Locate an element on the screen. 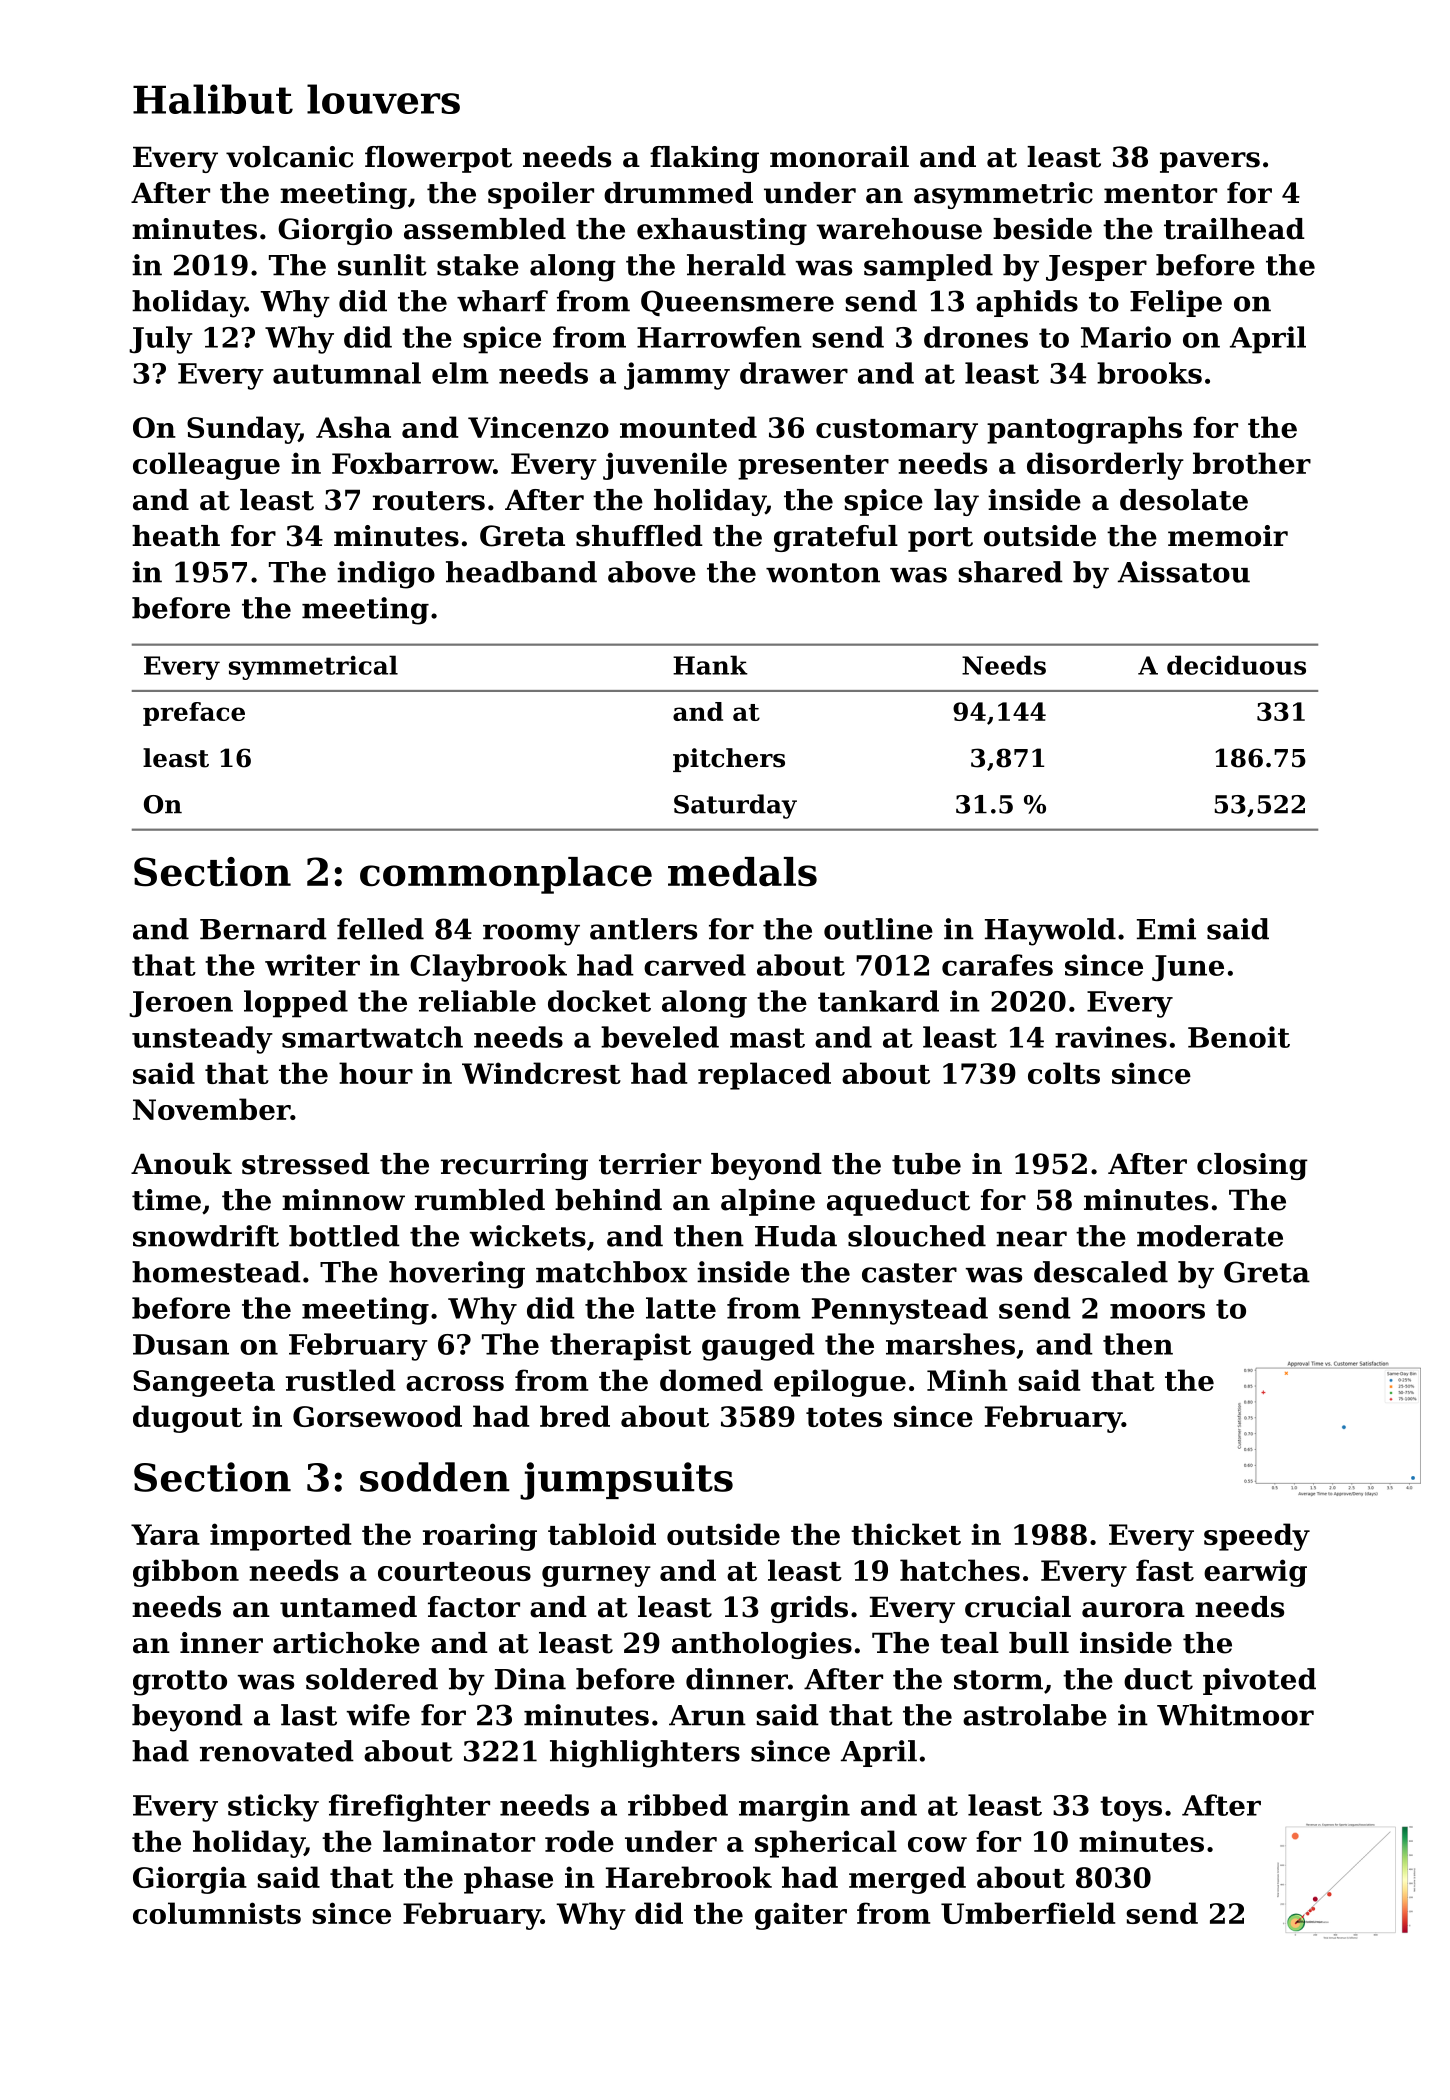 The width and height of the screenshot is (1450, 2100). Bernard is located at coordinates (263, 929).
